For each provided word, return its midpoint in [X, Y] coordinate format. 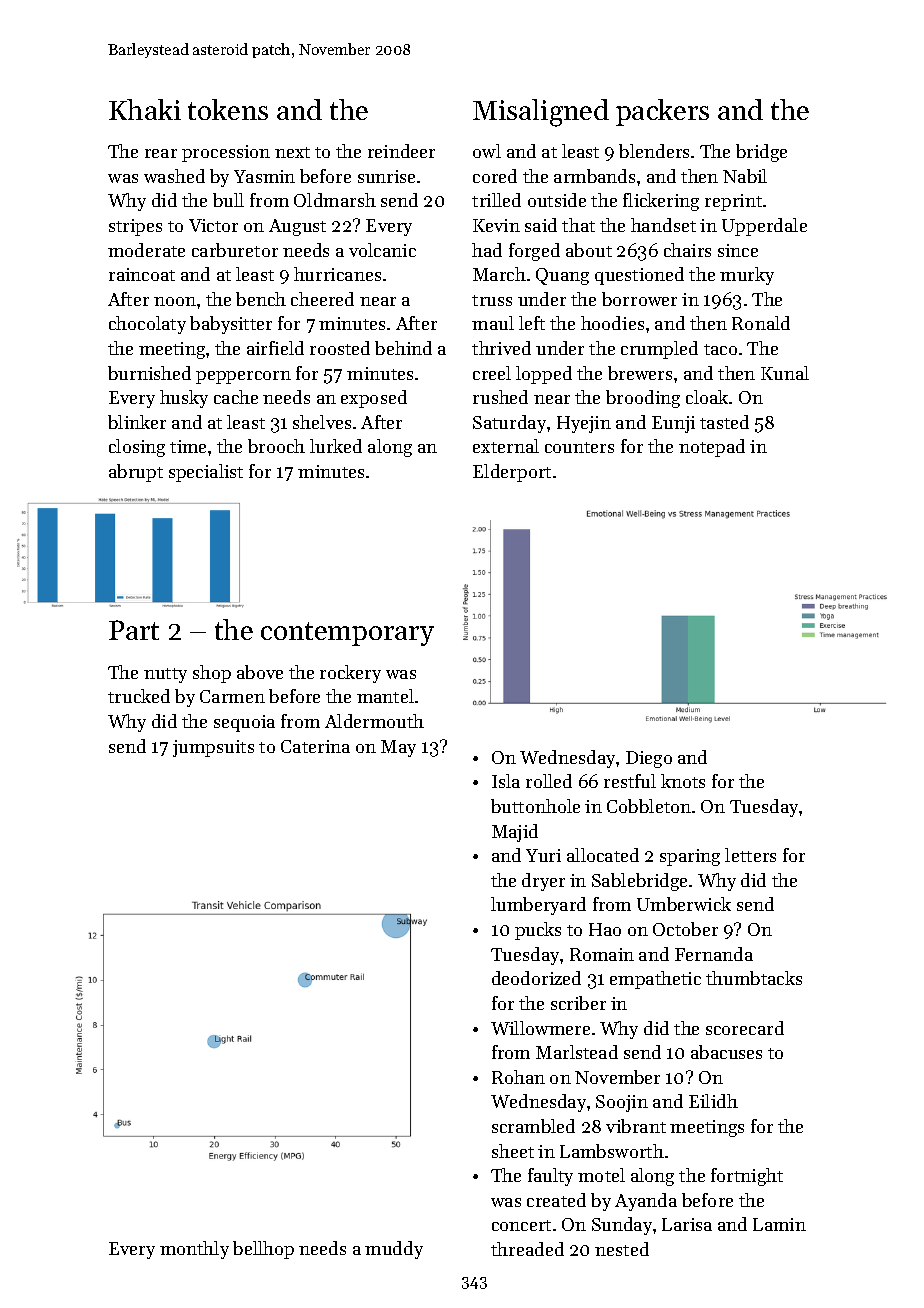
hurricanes [337, 274]
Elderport [512, 473]
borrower [639, 299]
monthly [194, 1250]
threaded [527, 1249]
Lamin [779, 1224]
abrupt [136, 473]
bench [261, 299]
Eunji [673, 424]
